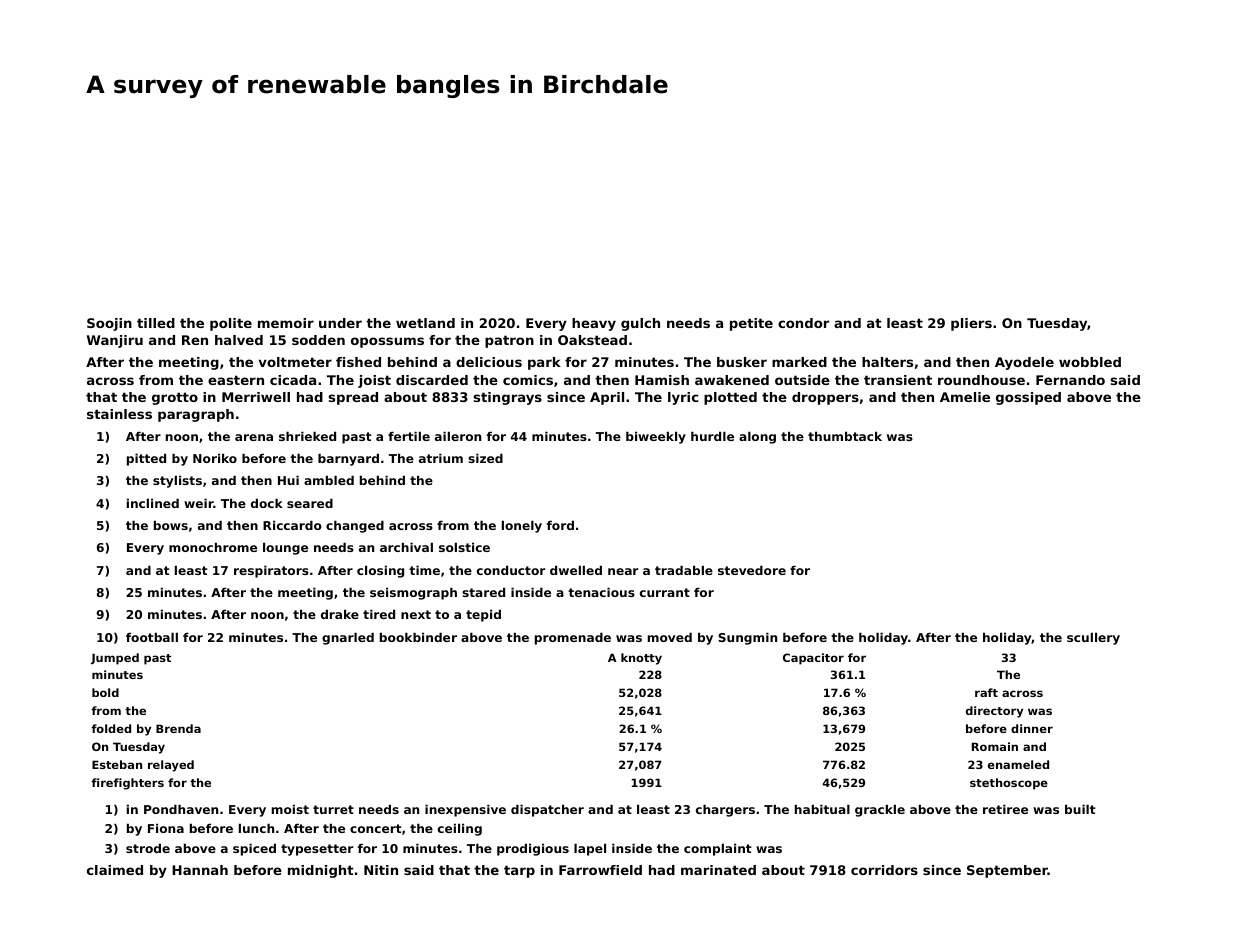 The image size is (1233, 952). I want to click on scullery, so click(1093, 638).
